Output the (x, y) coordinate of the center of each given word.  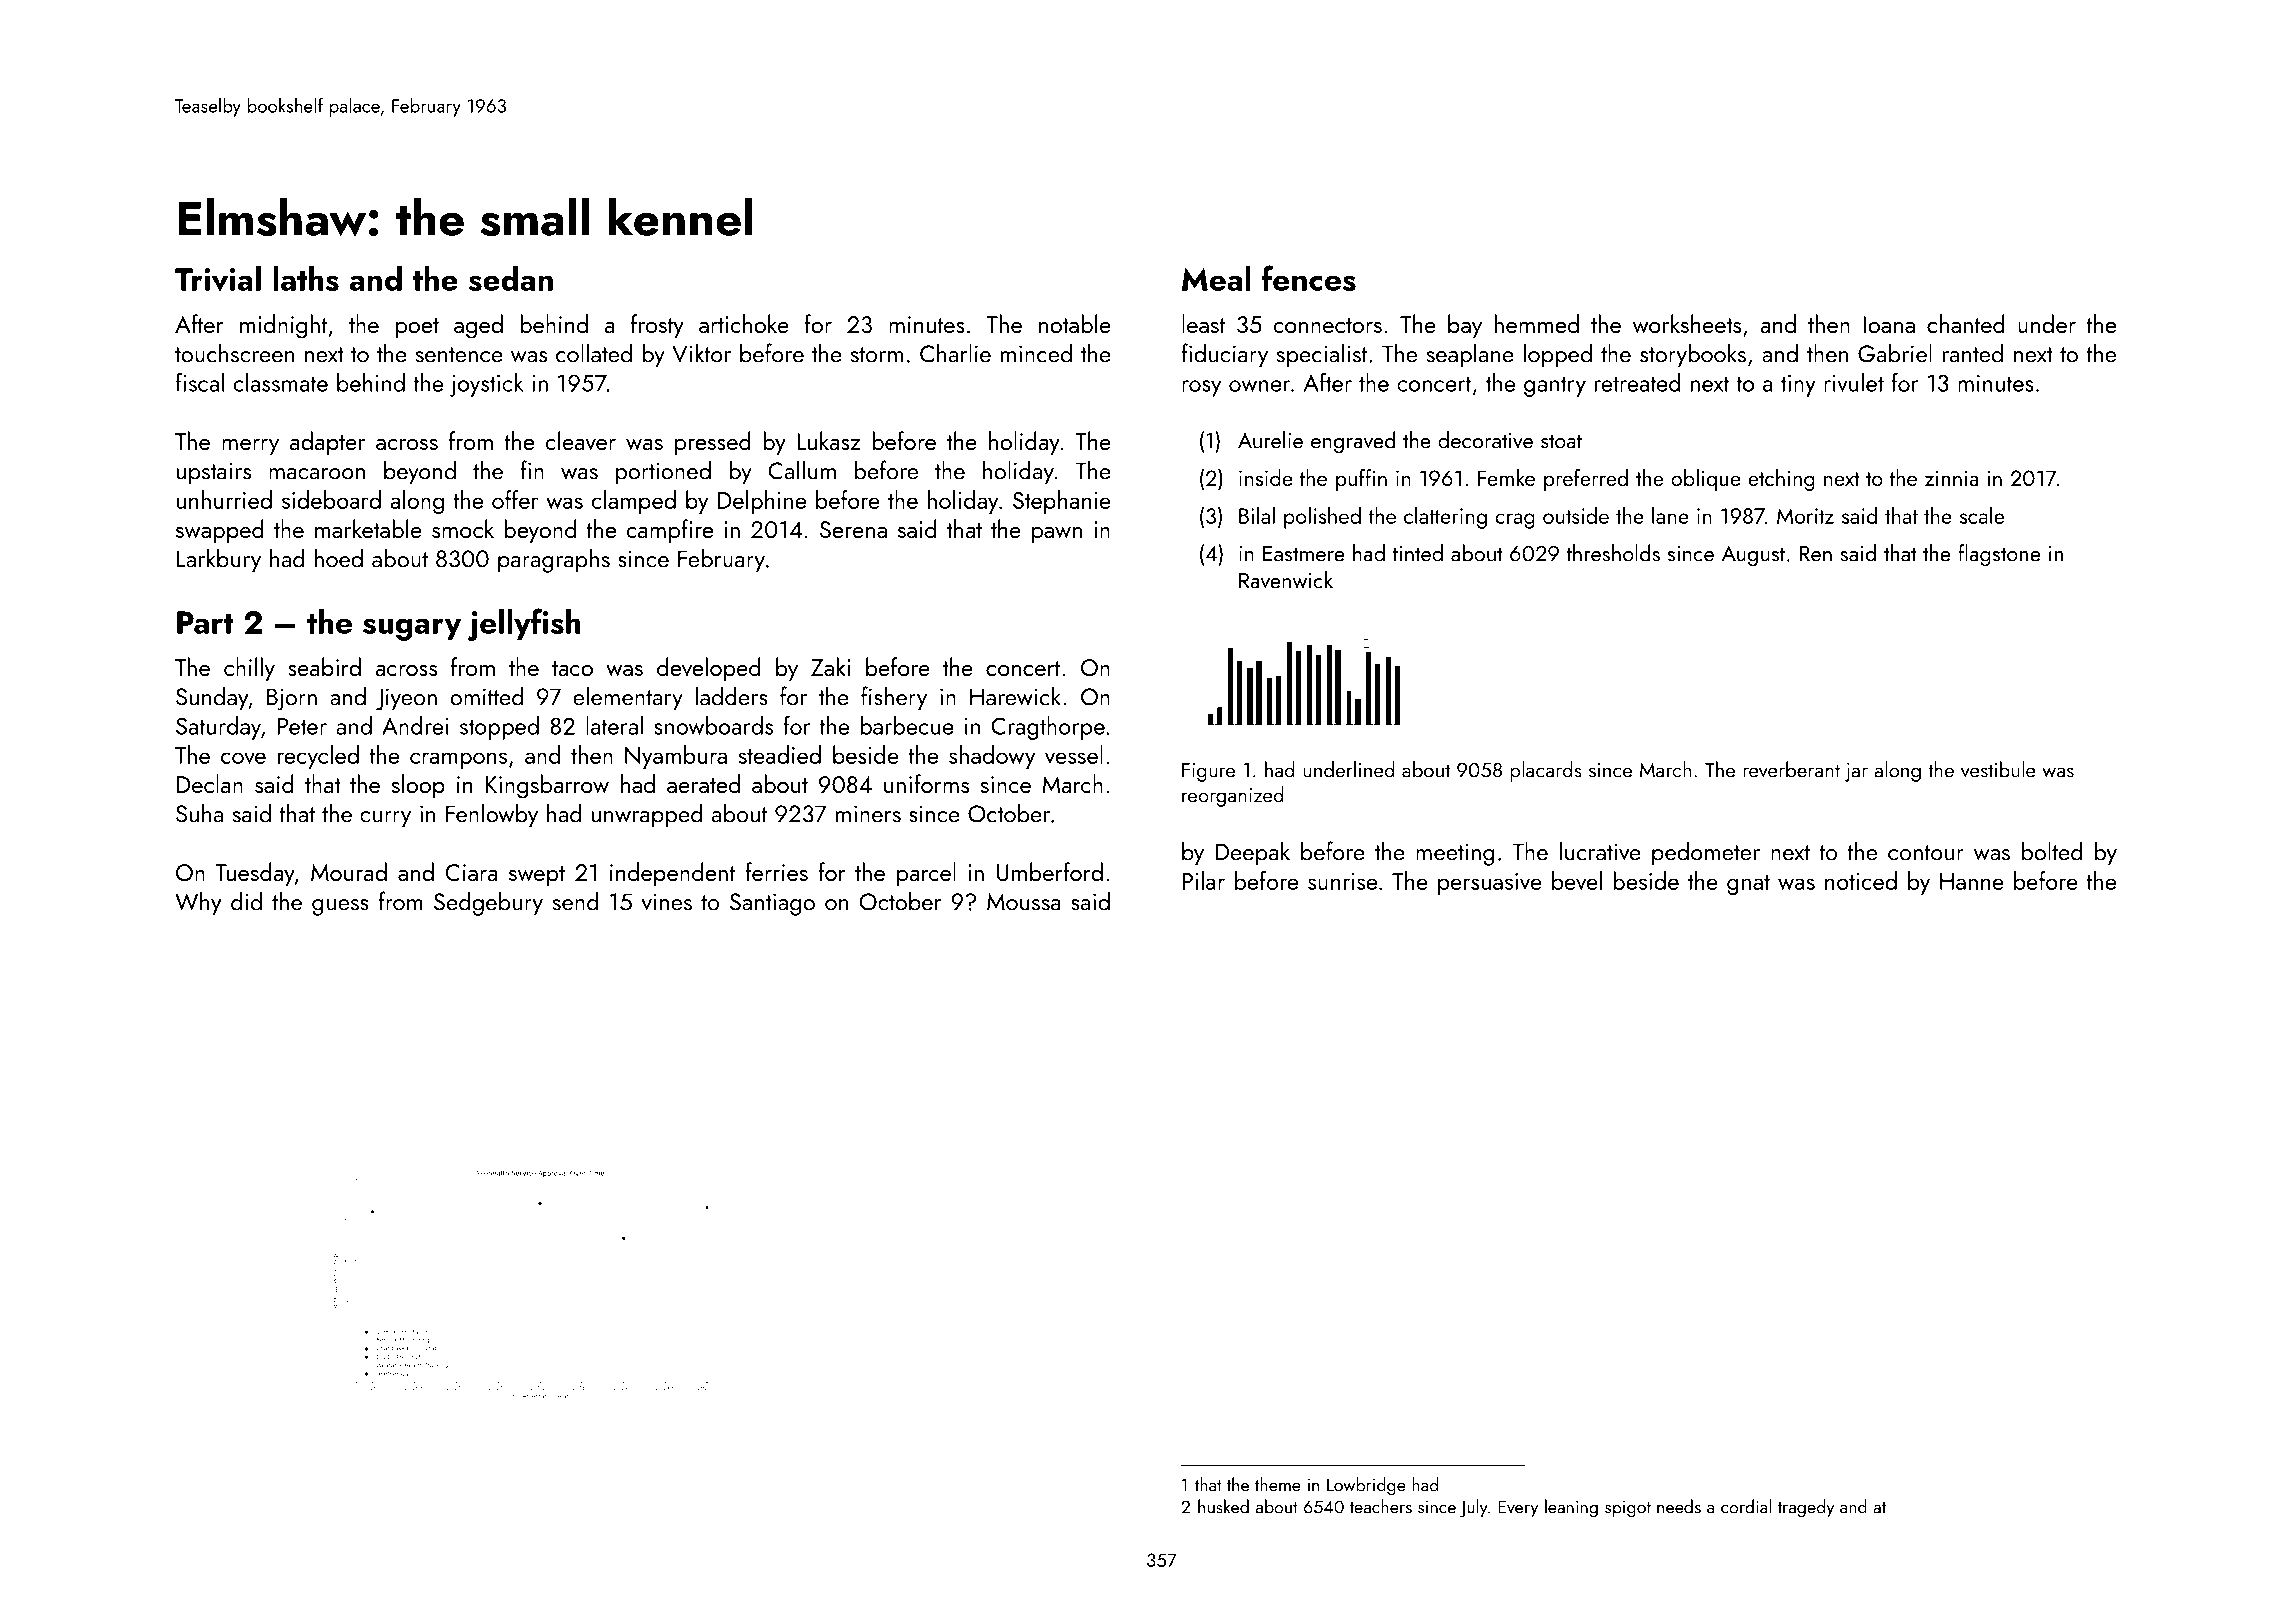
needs (1679, 1506)
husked (1223, 1506)
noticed (1861, 880)
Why (198, 903)
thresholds (1613, 553)
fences (1309, 278)
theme (1278, 1484)
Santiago (772, 904)
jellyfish (524, 624)
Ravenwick (1286, 580)
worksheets (1687, 324)
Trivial (218, 279)
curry (385, 819)
